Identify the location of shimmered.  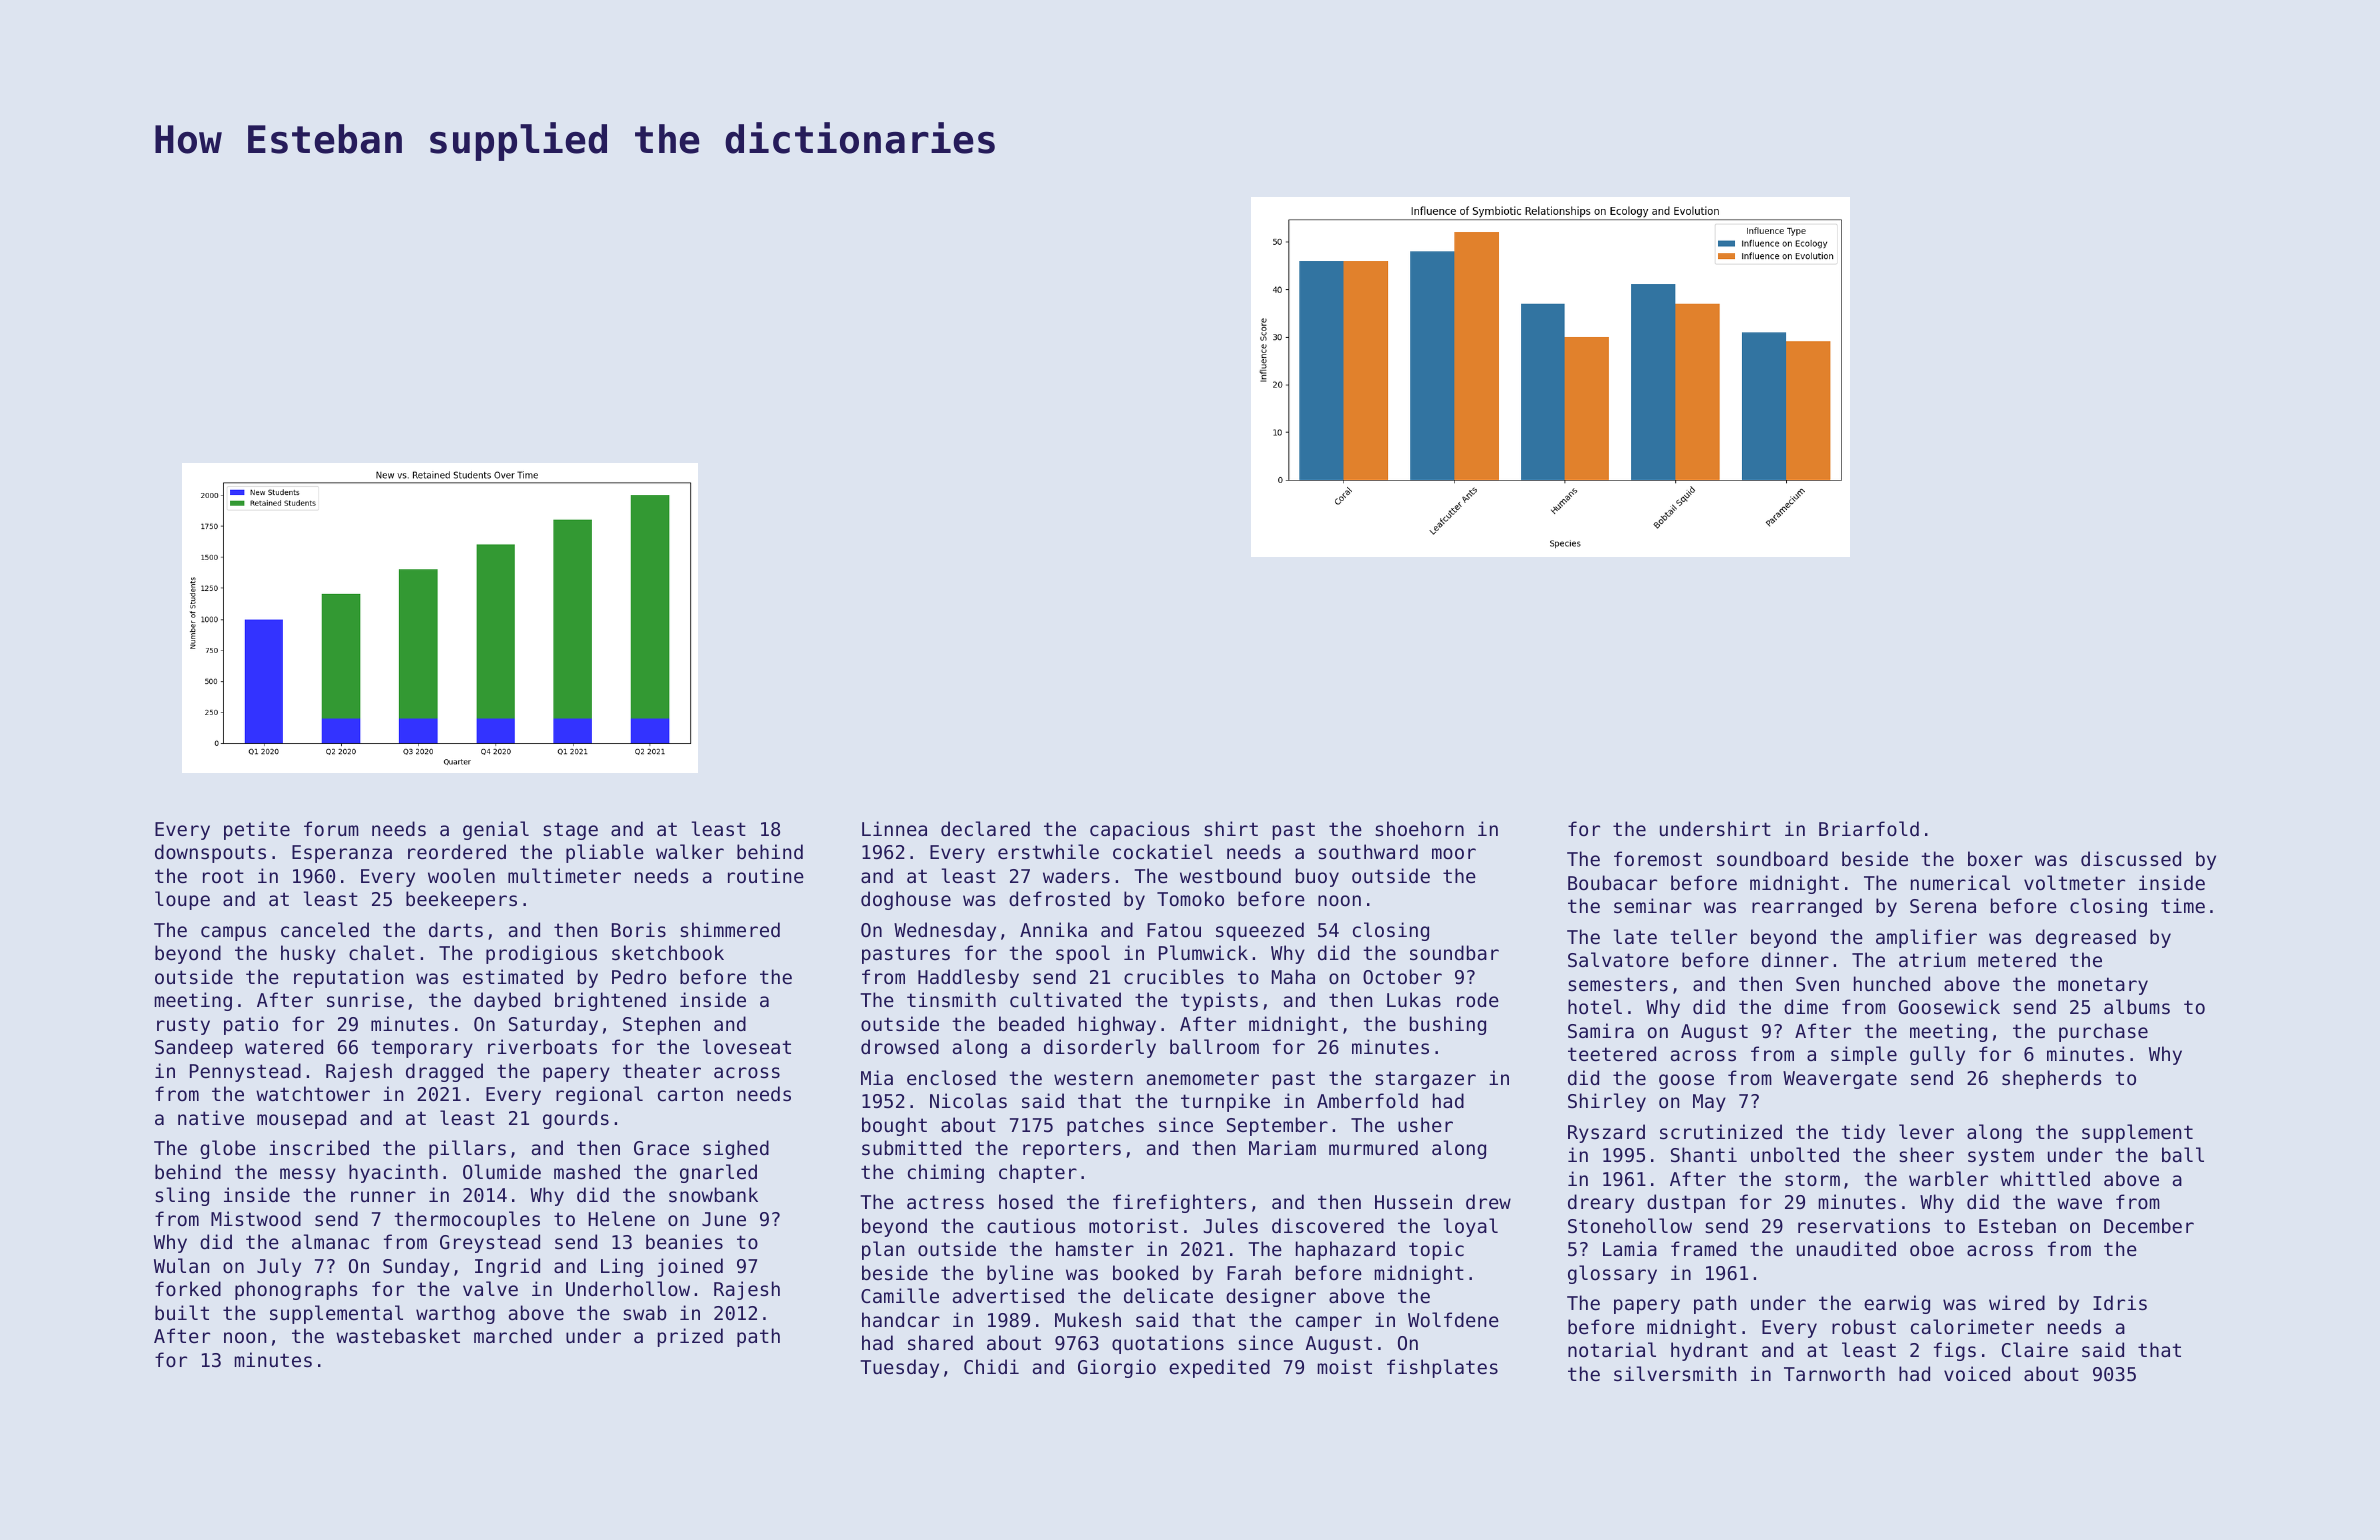
(730, 929).
